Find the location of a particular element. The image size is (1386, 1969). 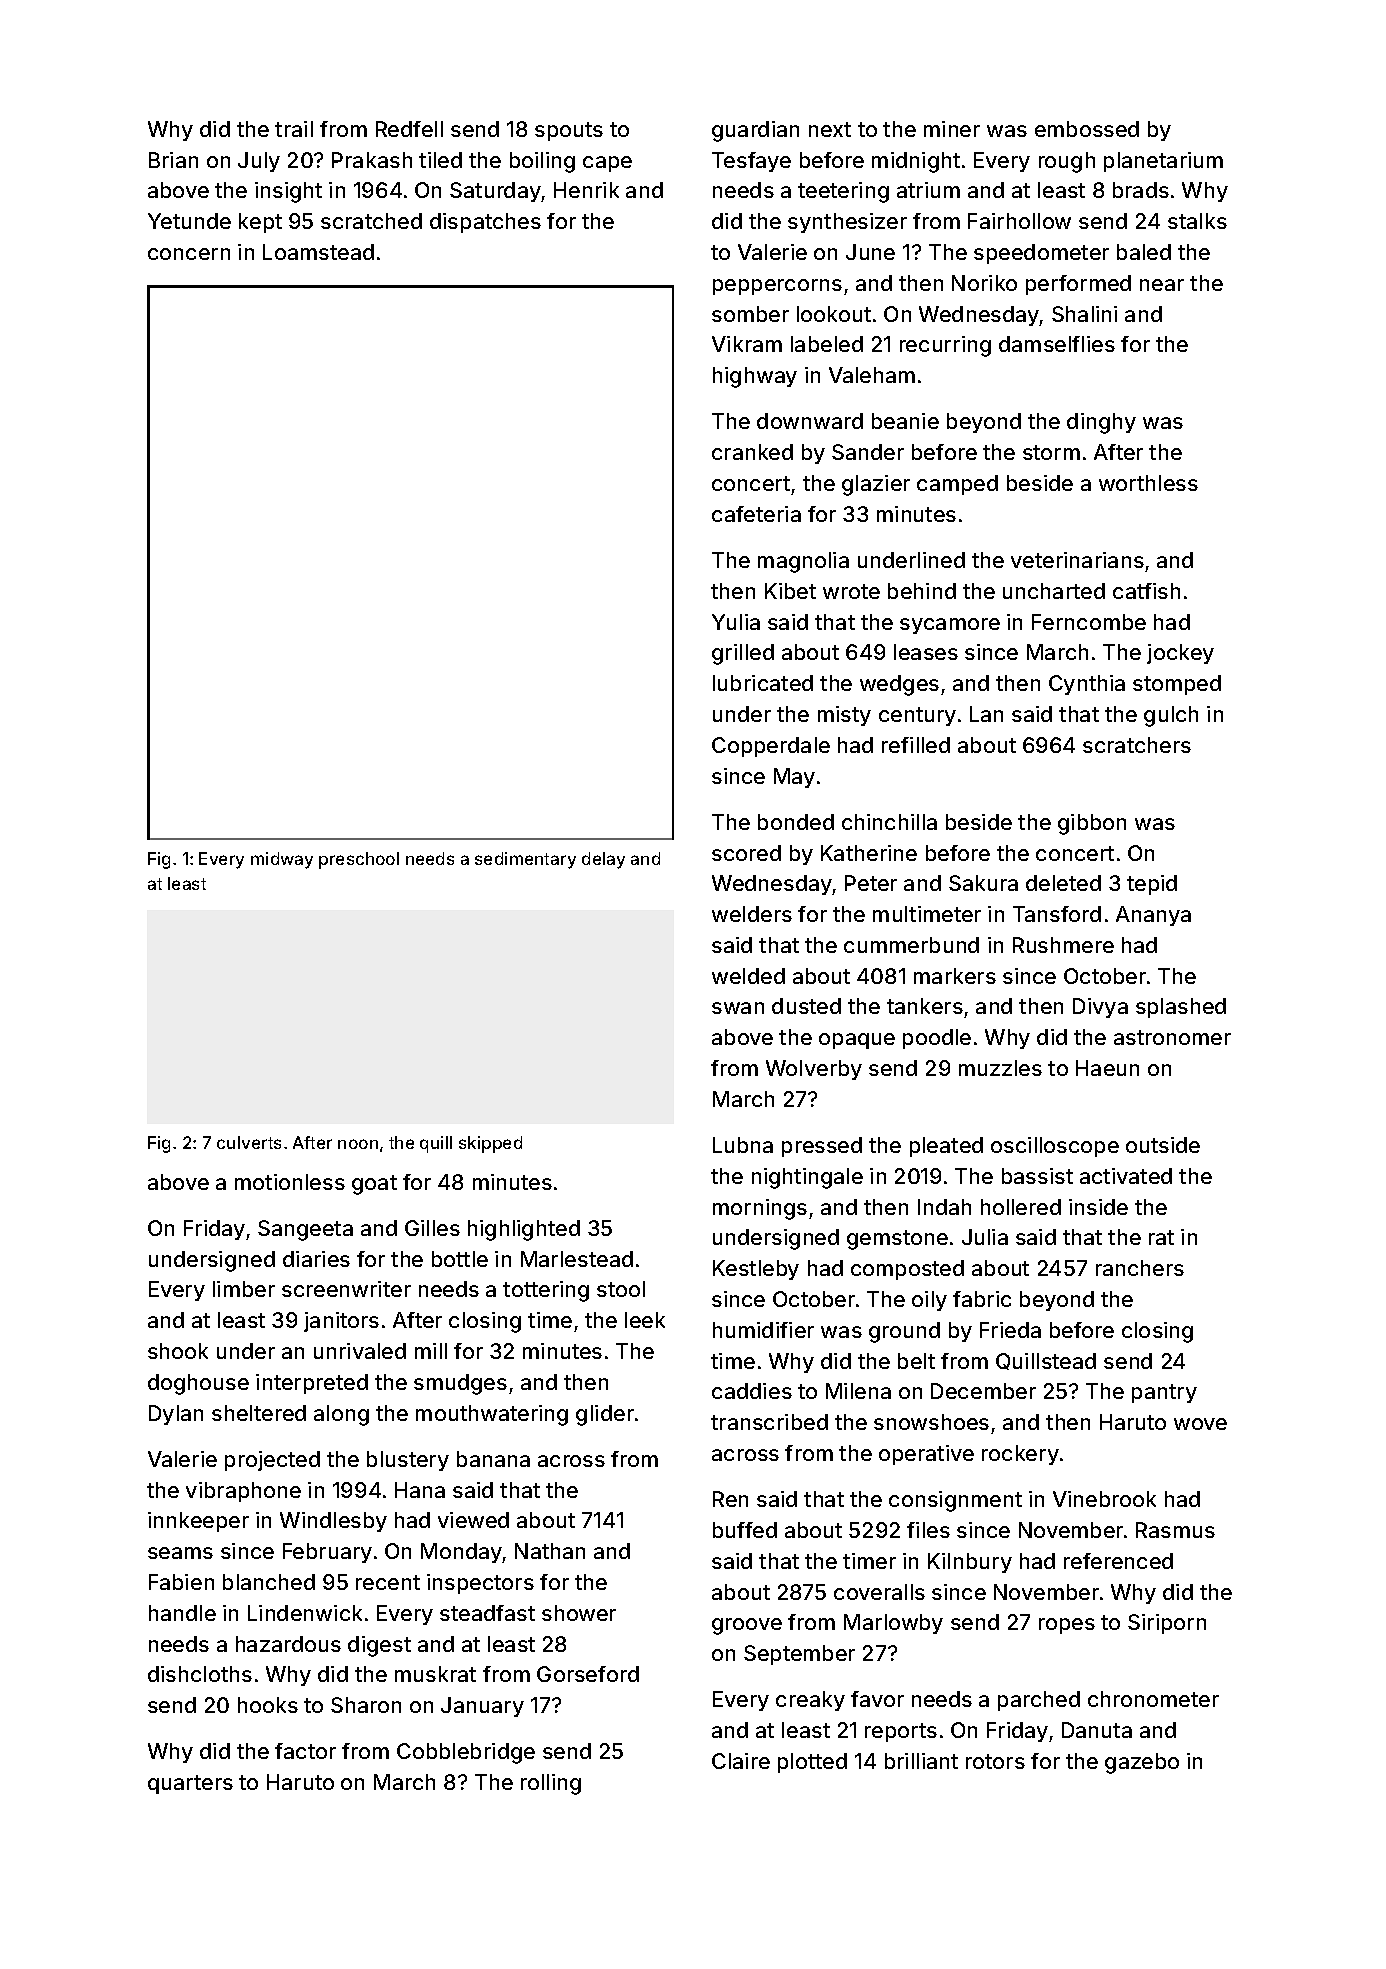

Dylan is located at coordinates (176, 1415).
